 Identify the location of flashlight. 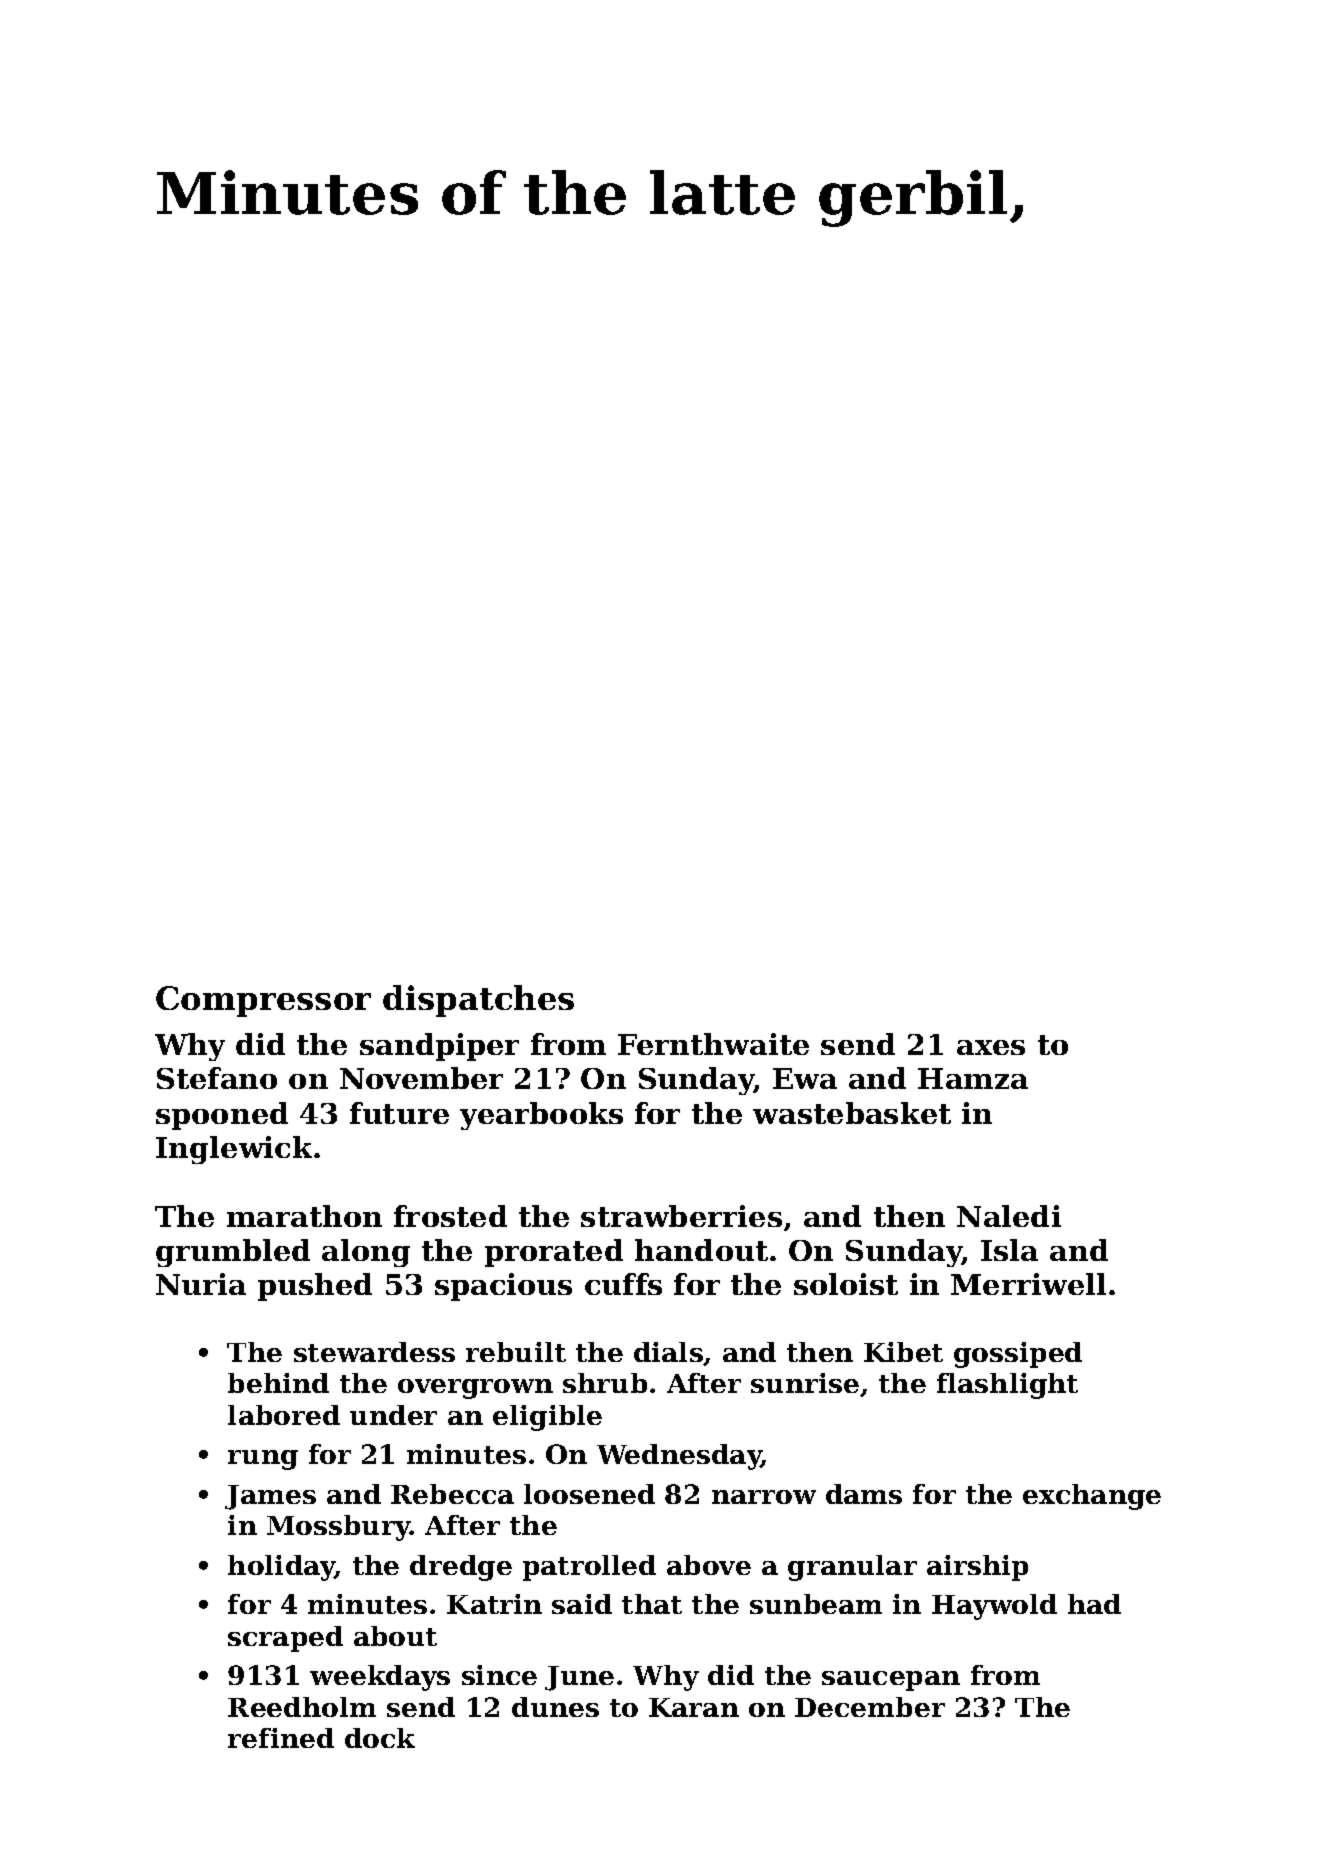
(1007, 1386).
